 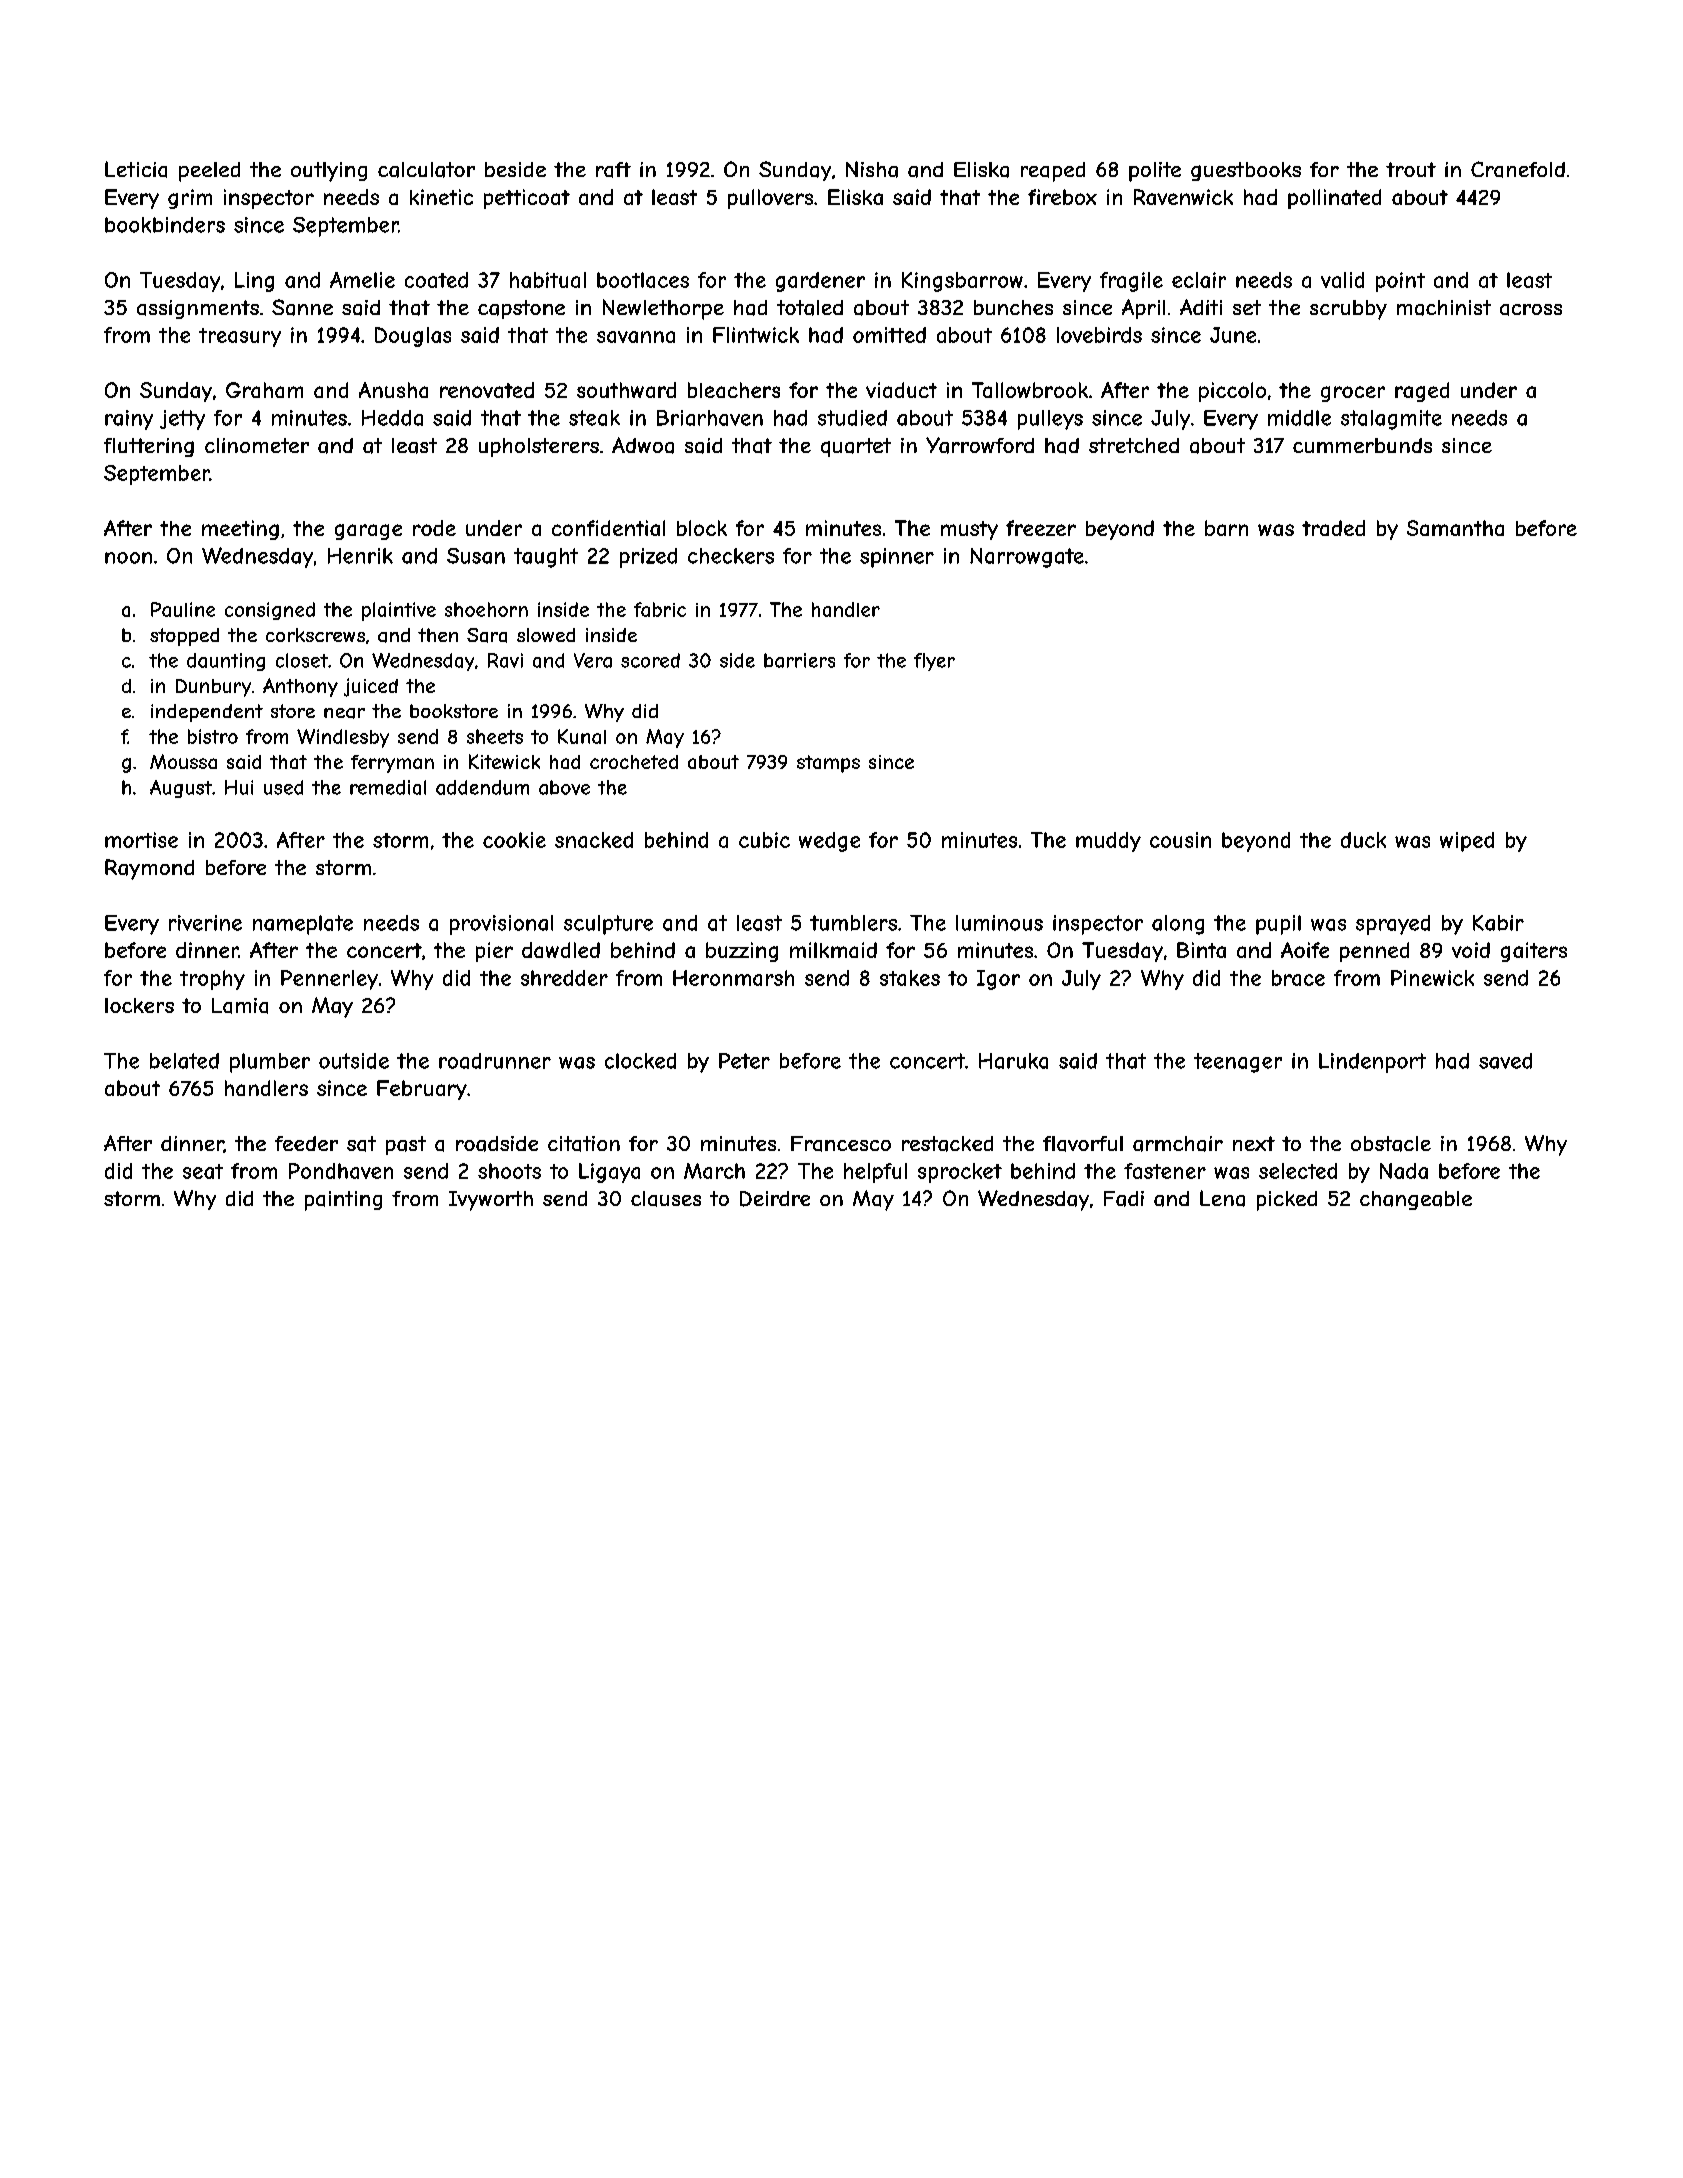 What do you see at coordinates (643, 445) in the screenshot?
I see `Adwoa` at bounding box center [643, 445].
